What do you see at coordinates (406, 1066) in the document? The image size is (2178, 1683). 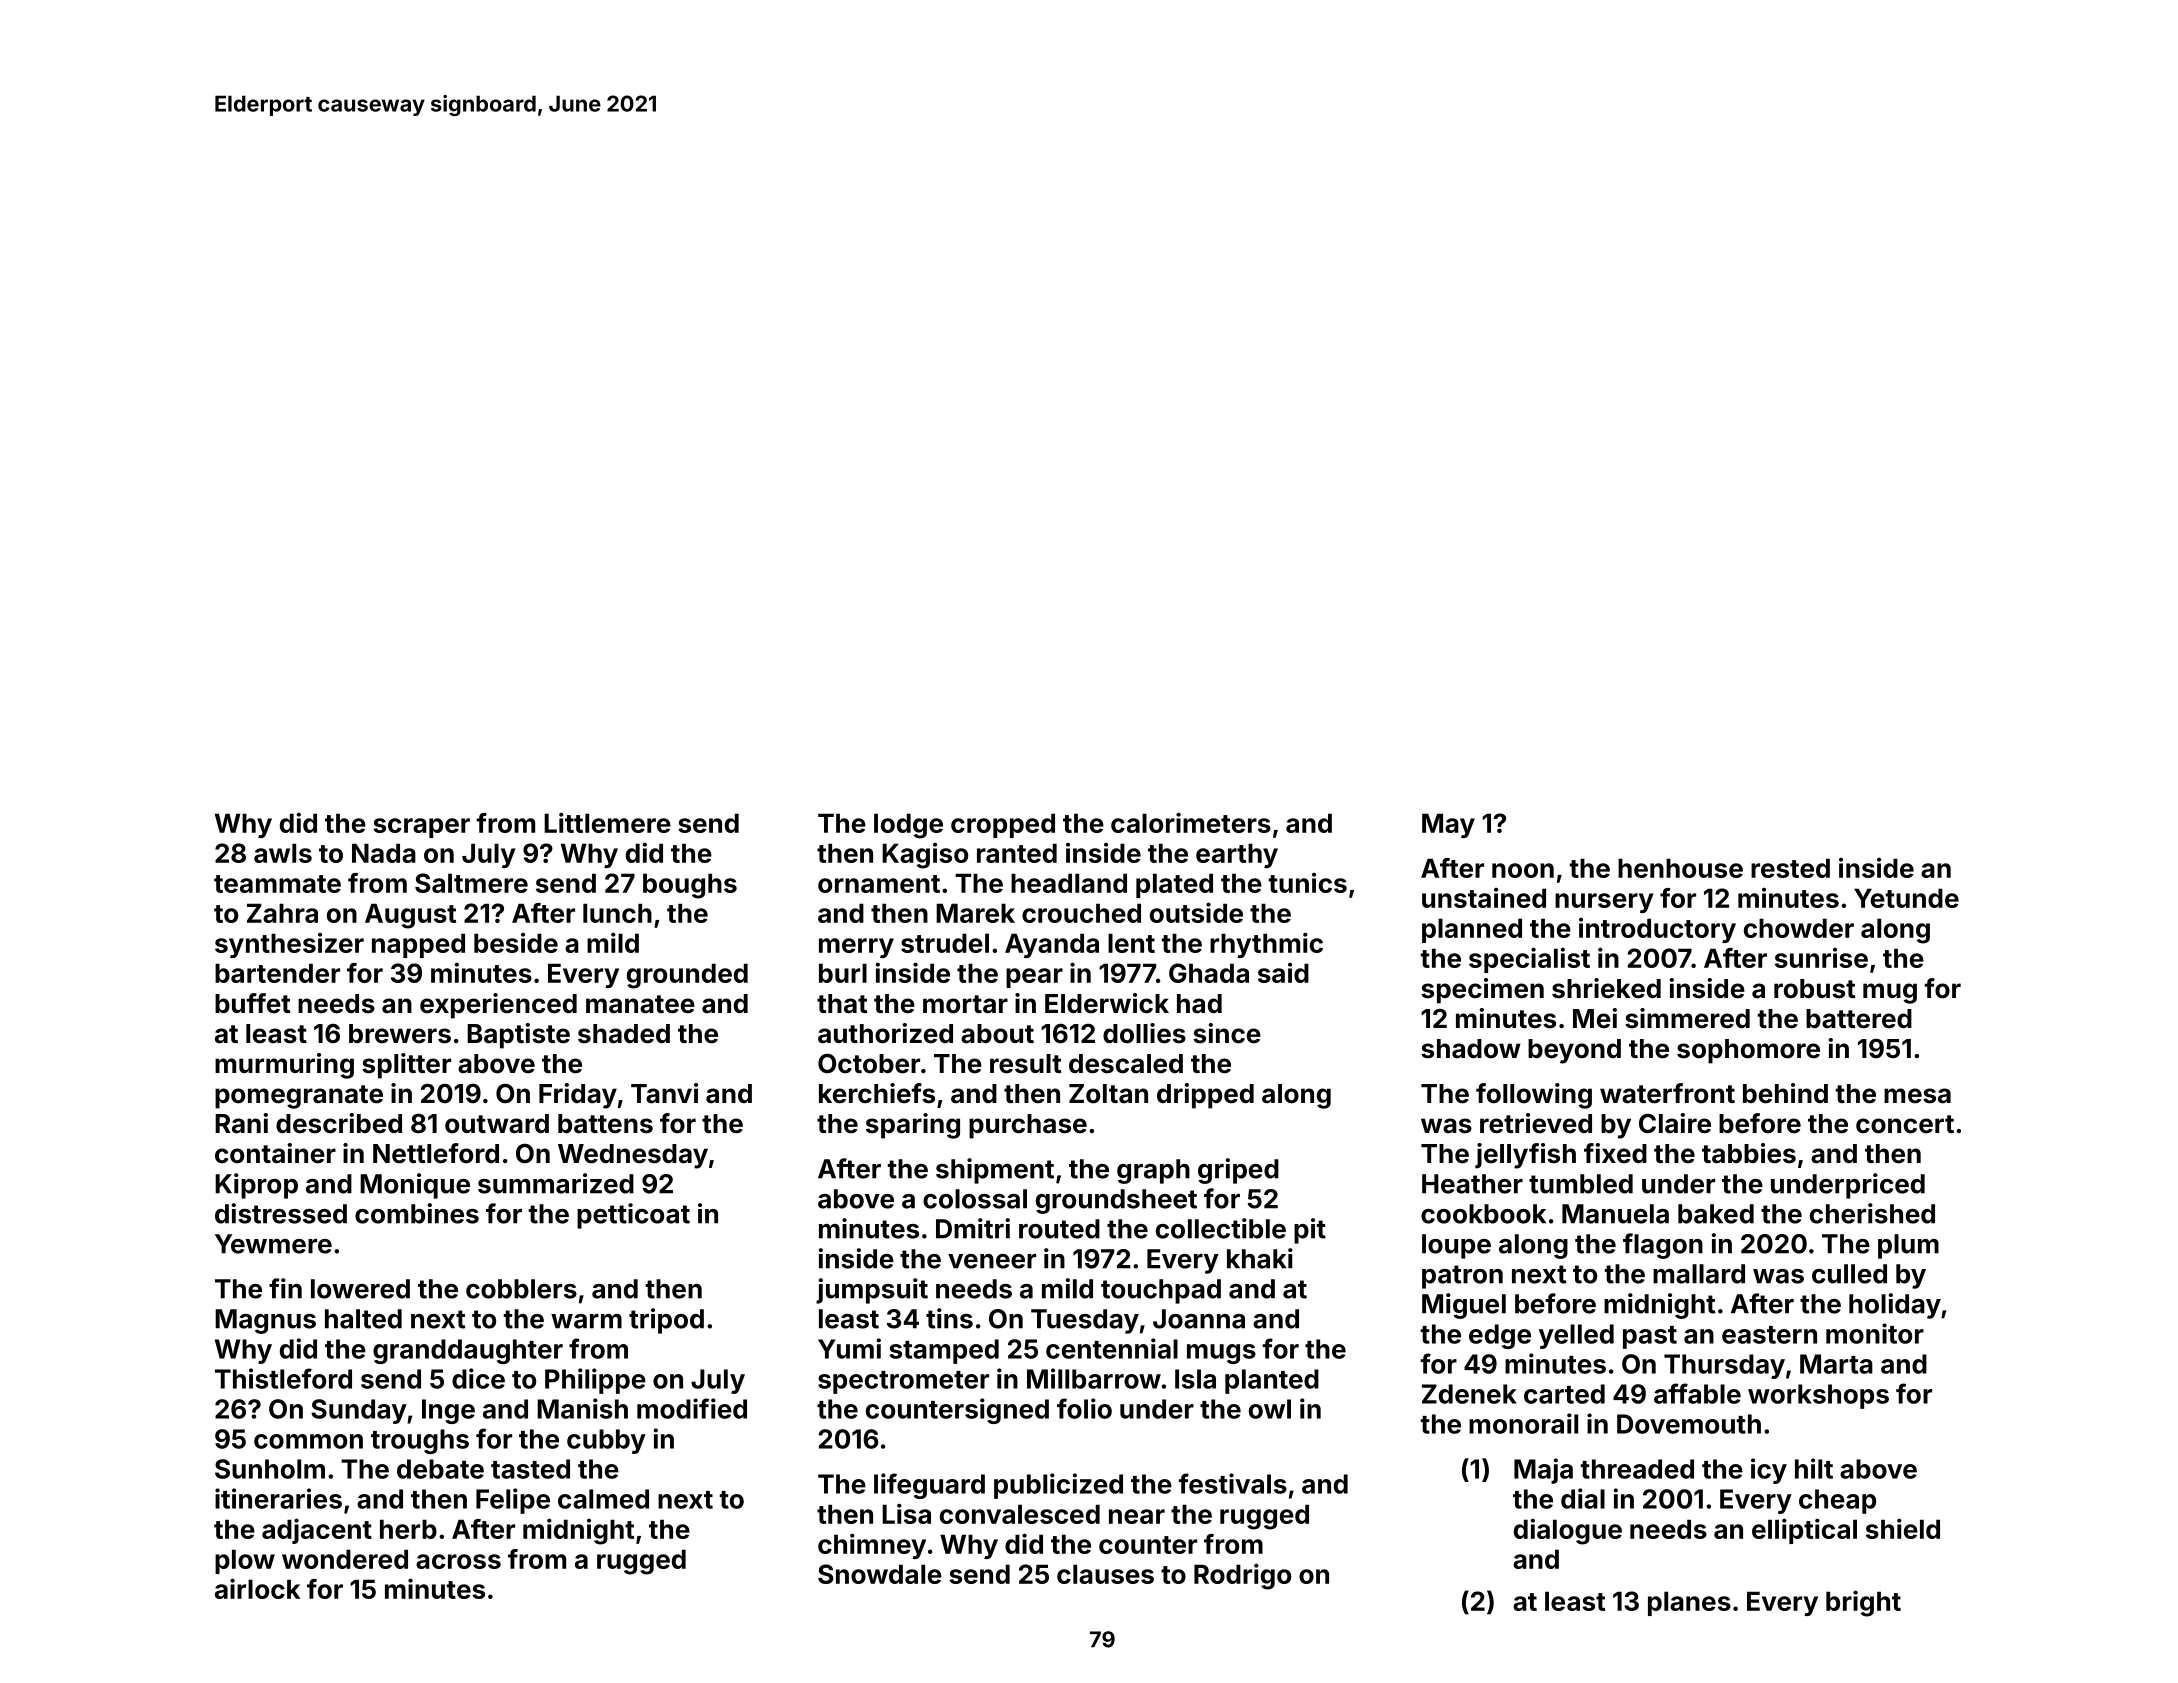 I see `splitter` at bounding box center [406, 1066].
